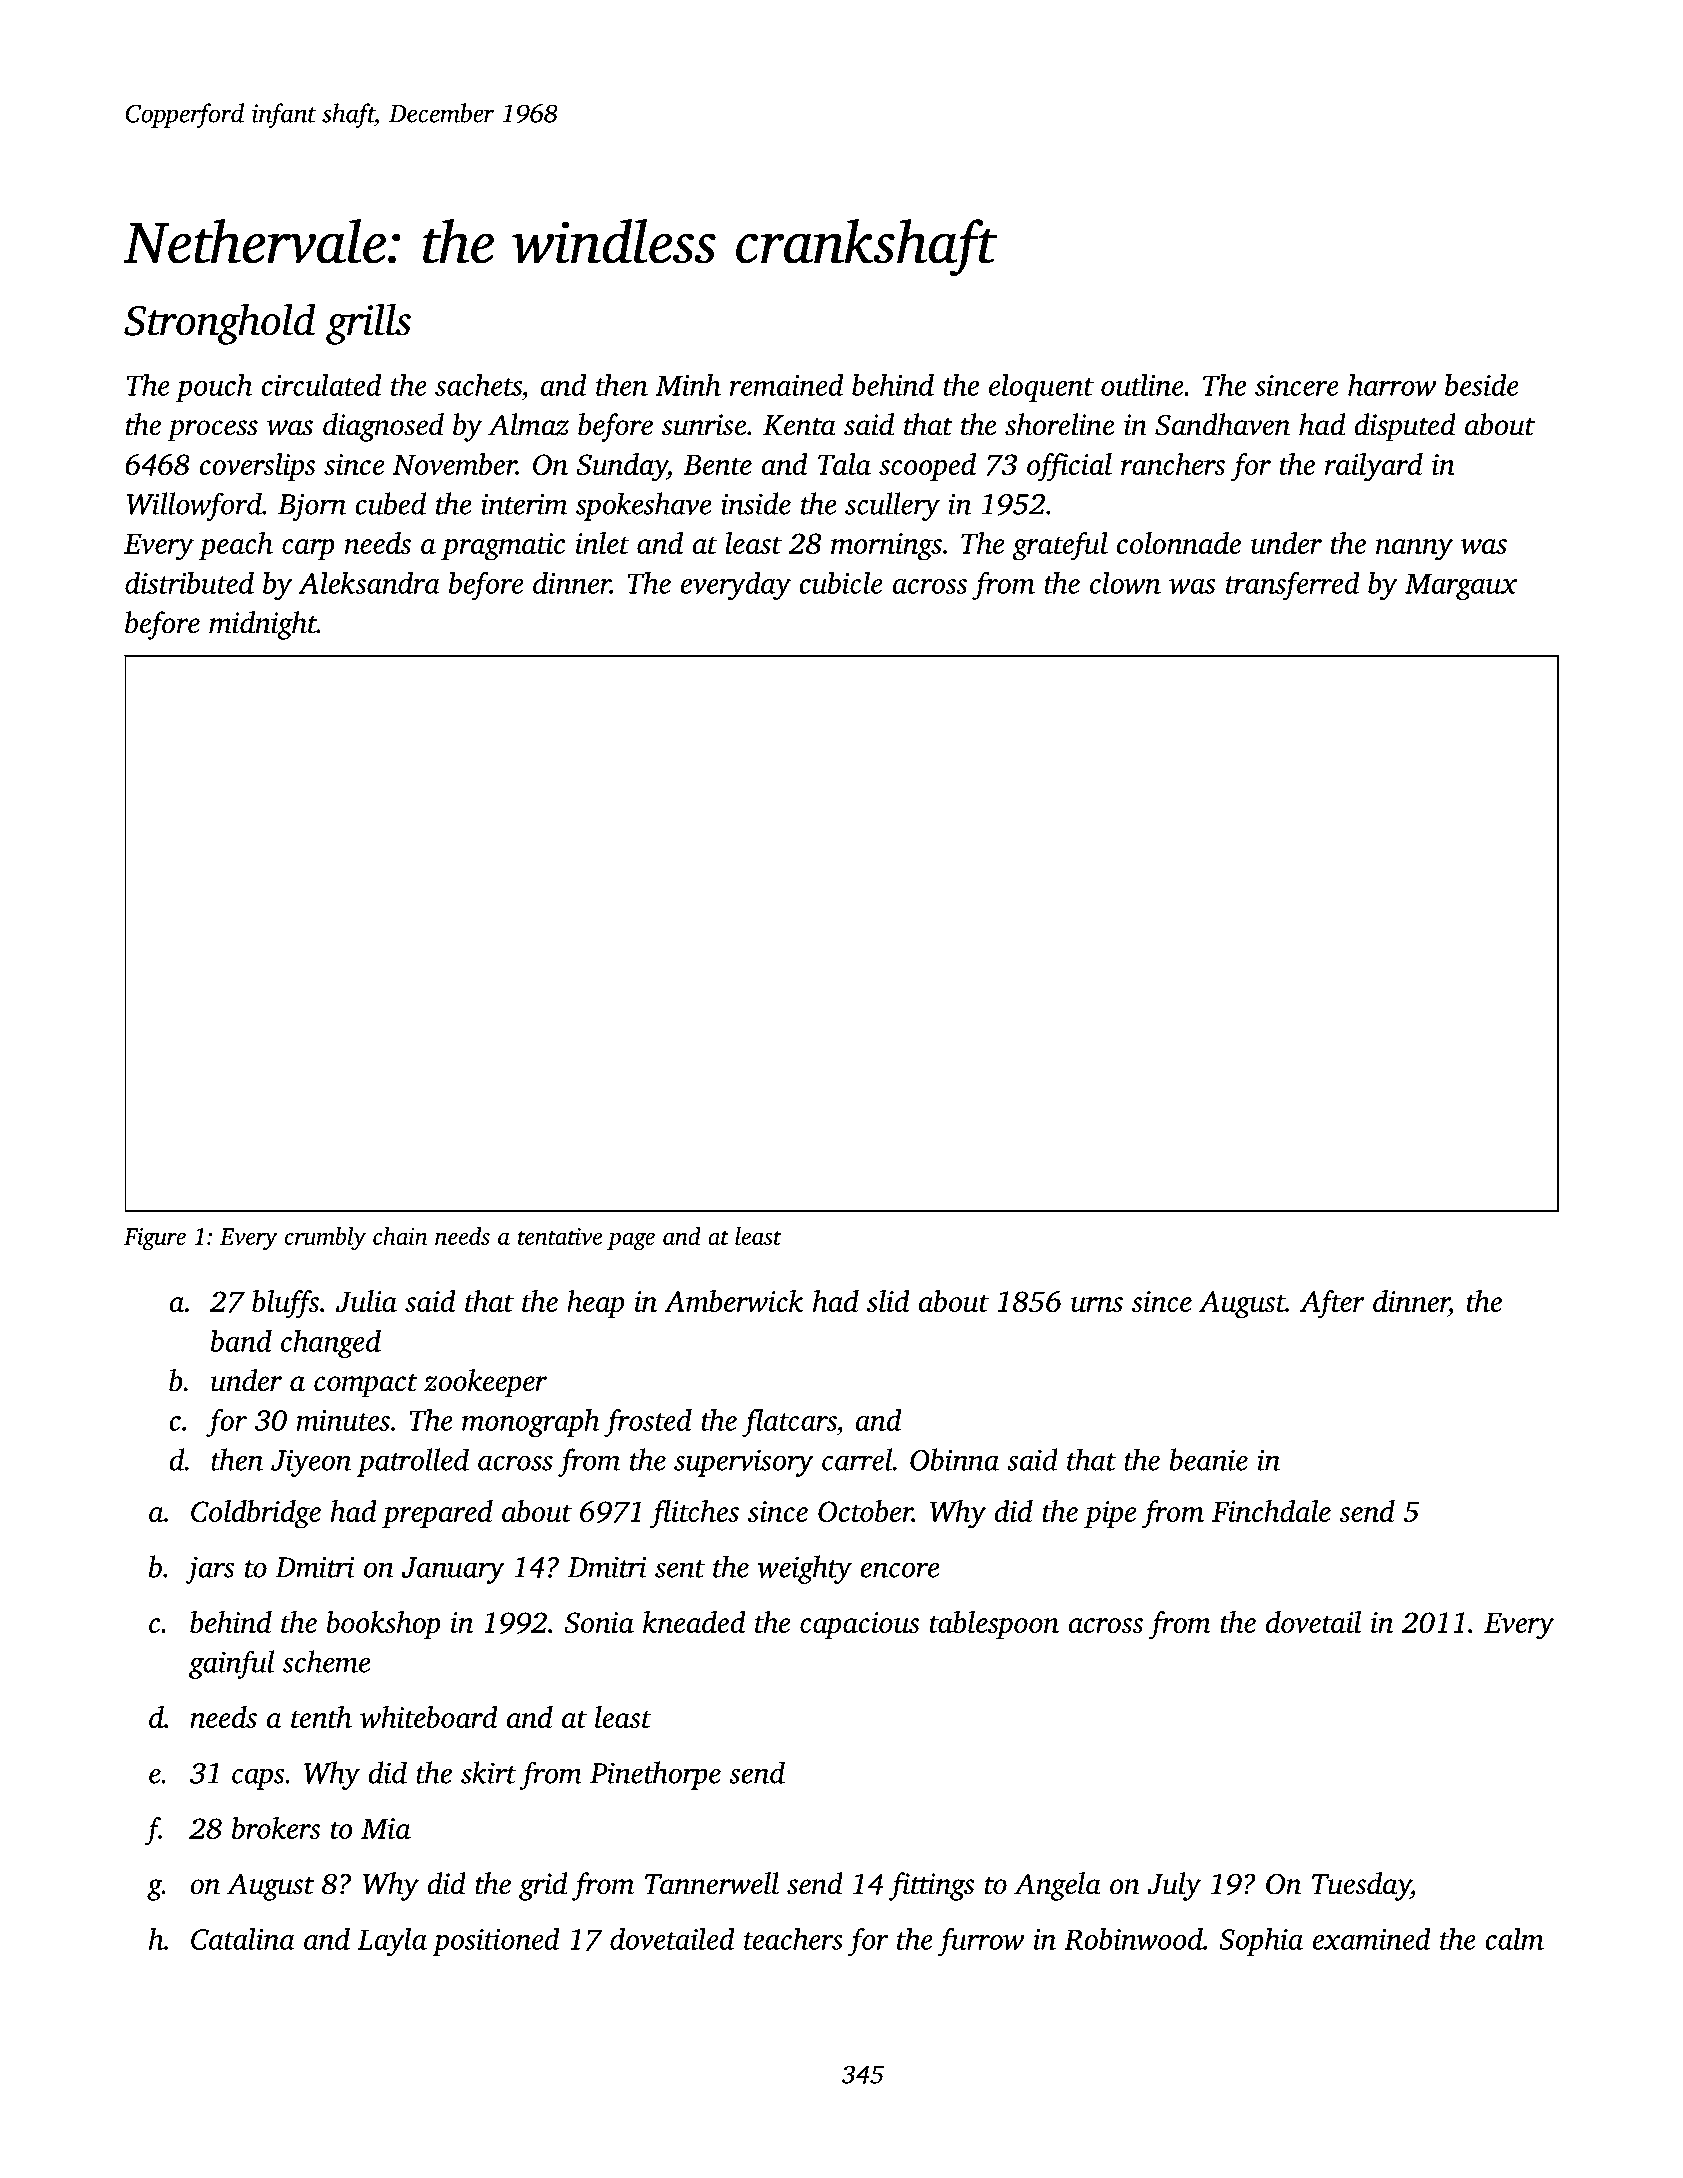 This screenshot has height=2178, width=1683. Describe the element at coordinates (1414, 550) in the screenshot. I see `nanny` at that location.
